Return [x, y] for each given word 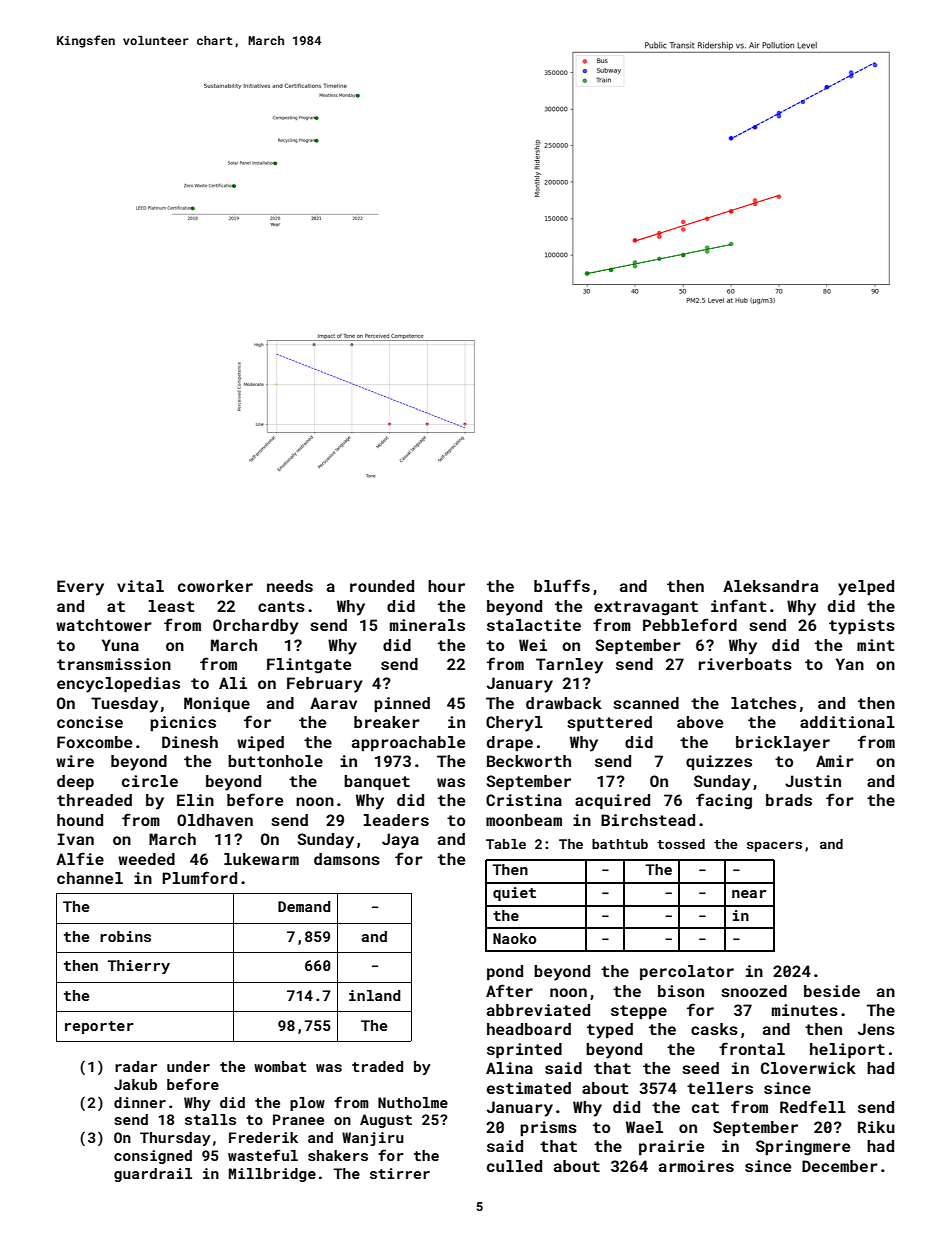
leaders [396, 820]
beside [832, 991]
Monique [217, 704]
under [188, 1066]
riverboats [745, 664]
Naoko [514, 938]
